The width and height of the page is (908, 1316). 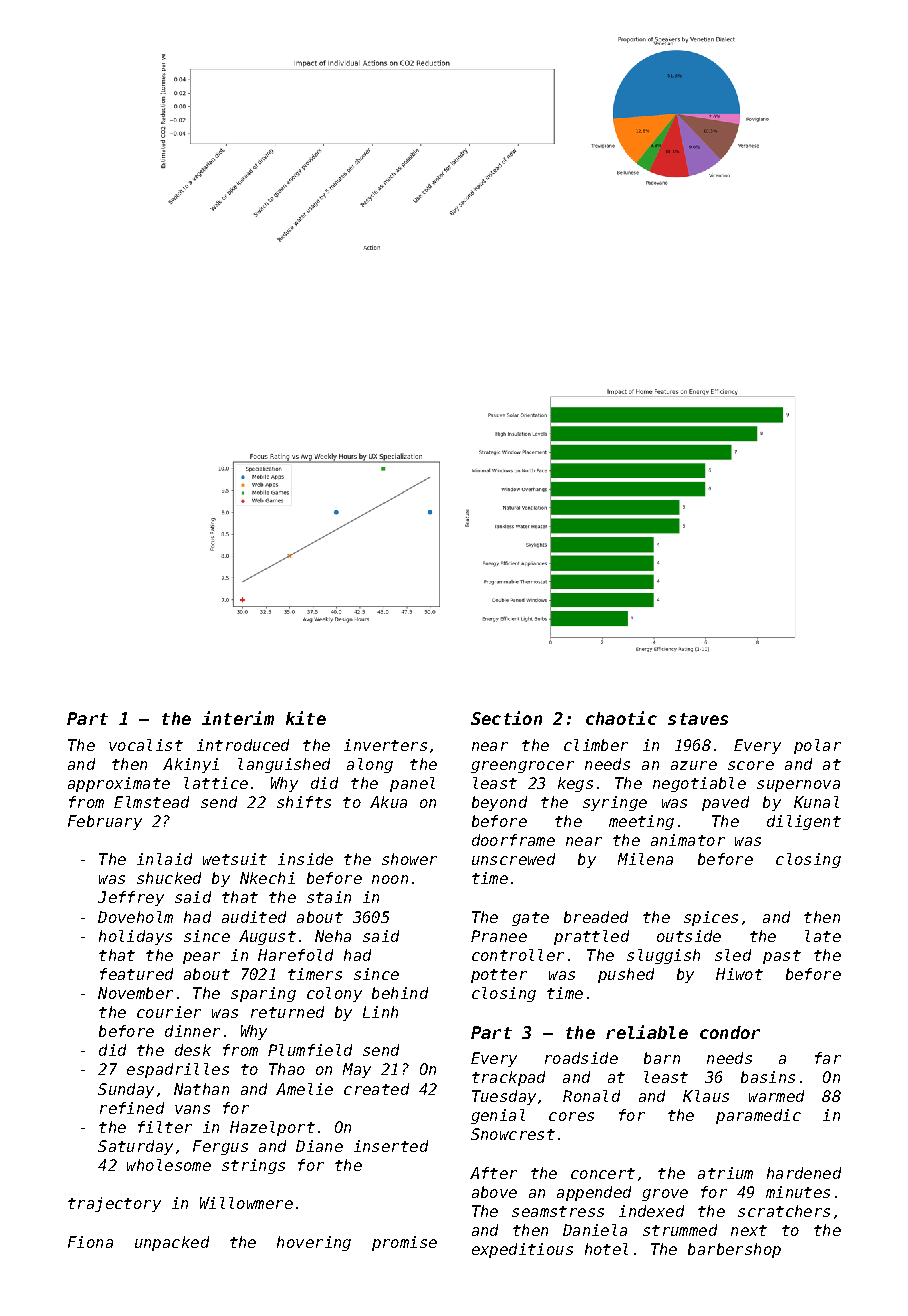 What do you see at coordinates (146, 745) in the page?
I see `vocalist` at bounding box center [146, 745].
